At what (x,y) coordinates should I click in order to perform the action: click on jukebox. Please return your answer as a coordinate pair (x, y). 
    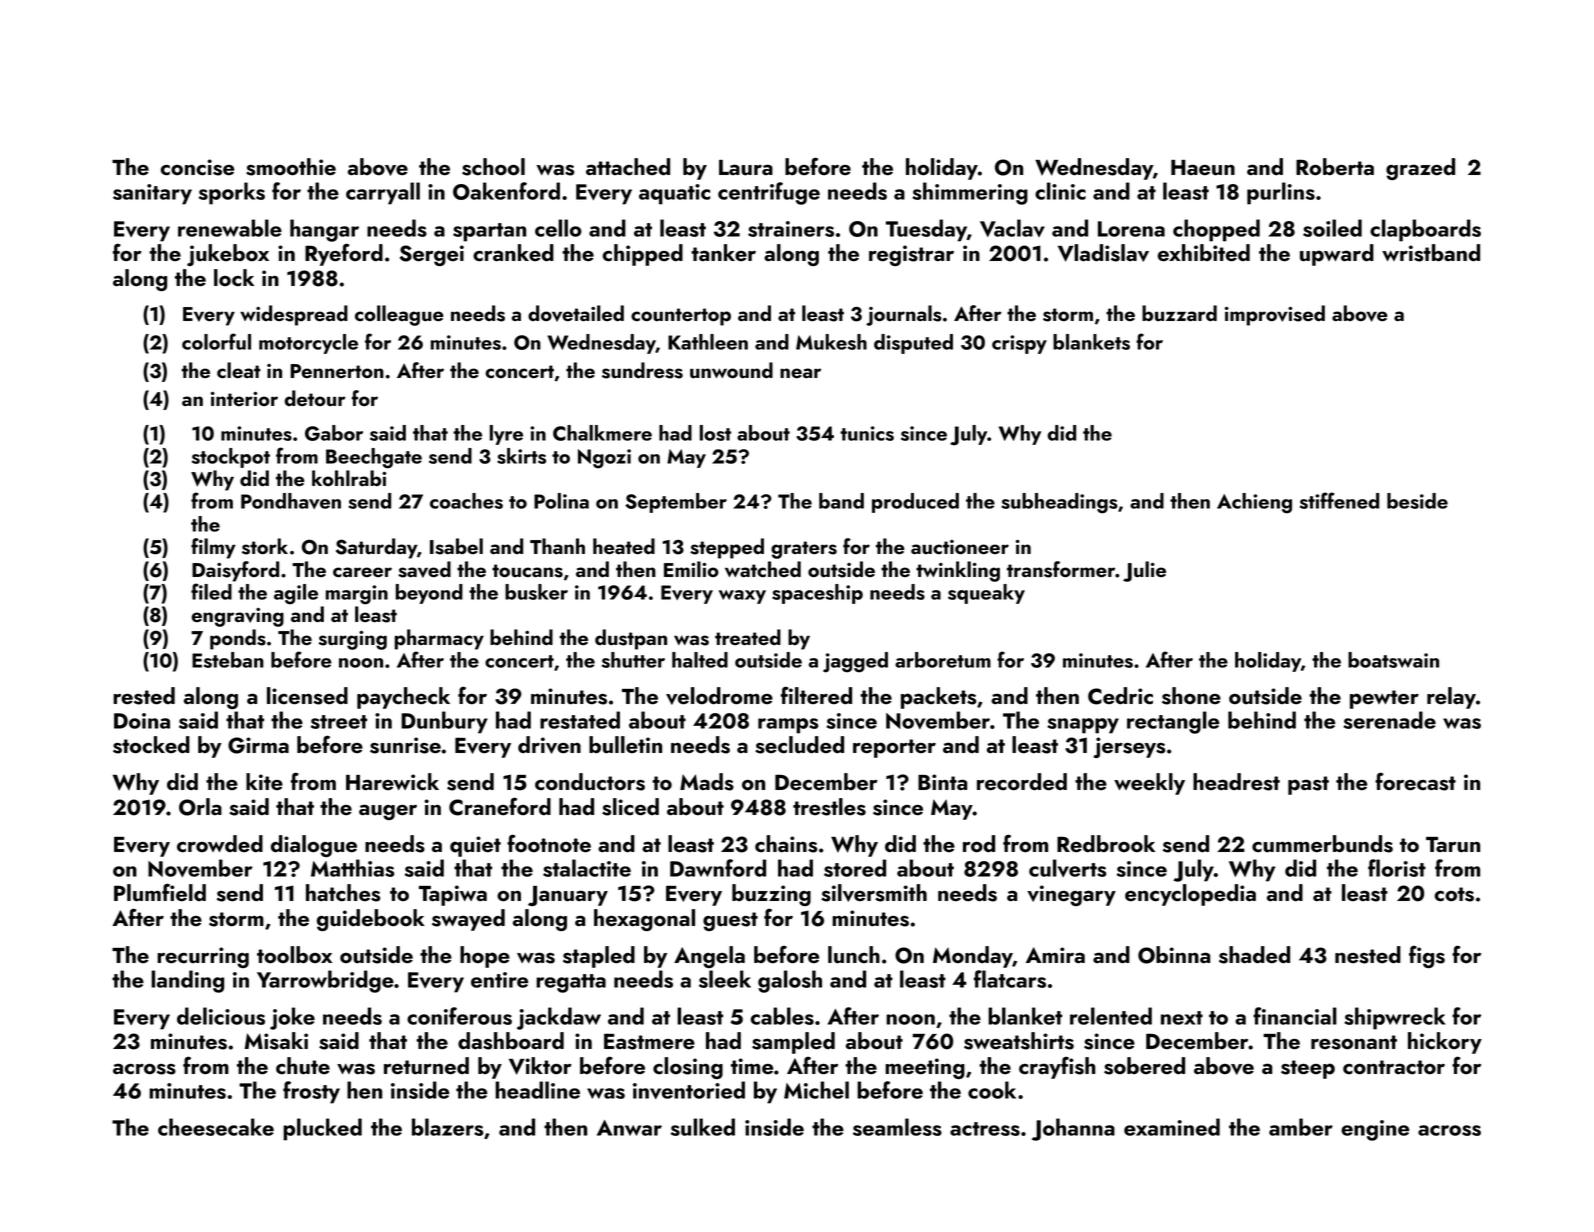
    Looking at the image, I should click on (228, 255).
